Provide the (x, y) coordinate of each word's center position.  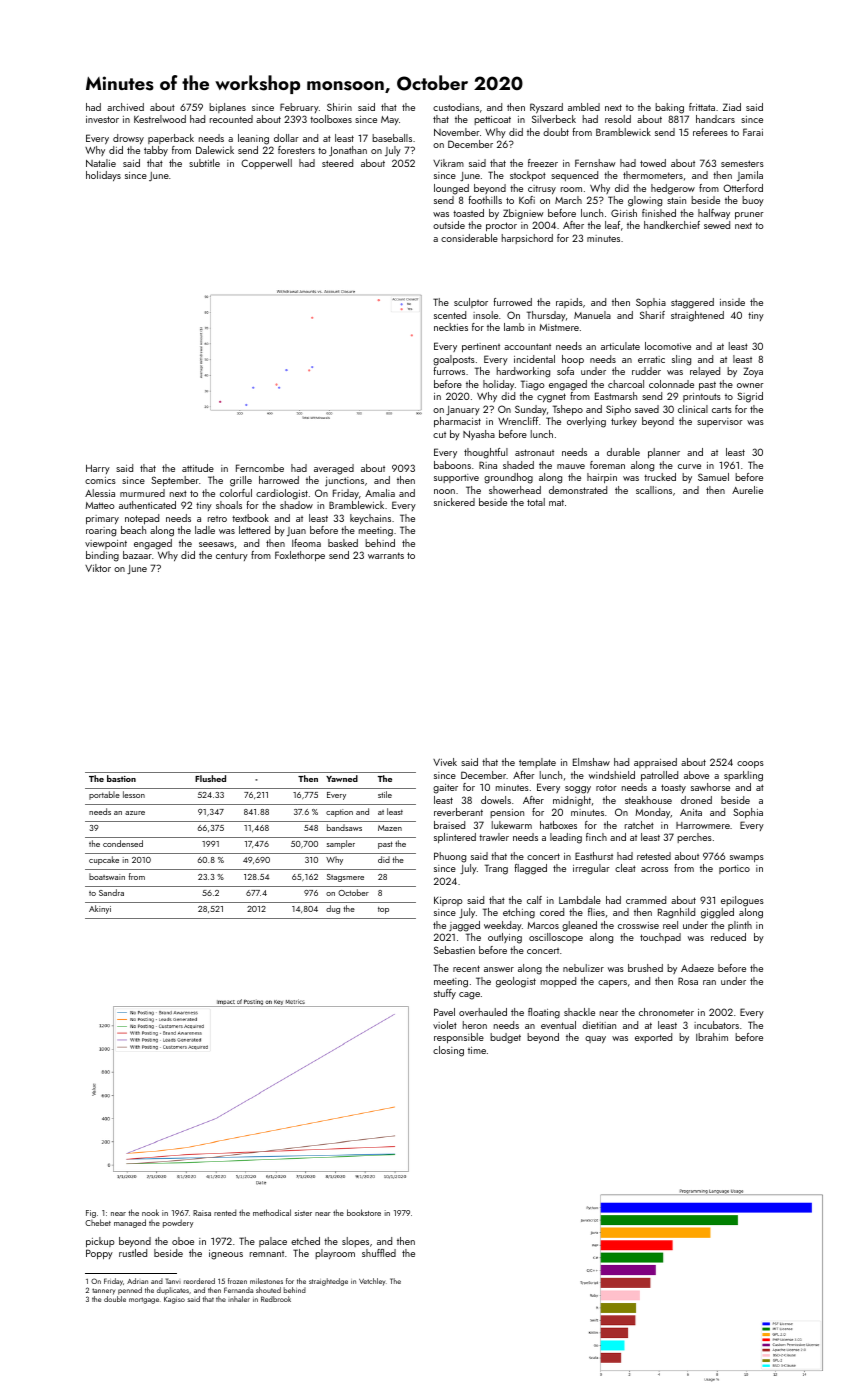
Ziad (732, 107)
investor (102, 119)
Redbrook (276, 1299)
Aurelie (747, 490)
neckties (451, 327)
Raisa (202, 1213)
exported (653, 1038)
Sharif (652, 315)
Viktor (98, 568)
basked (343, 543)
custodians (456, 107)
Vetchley (372, 1282)
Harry (98, 469)
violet (445, 1025)
